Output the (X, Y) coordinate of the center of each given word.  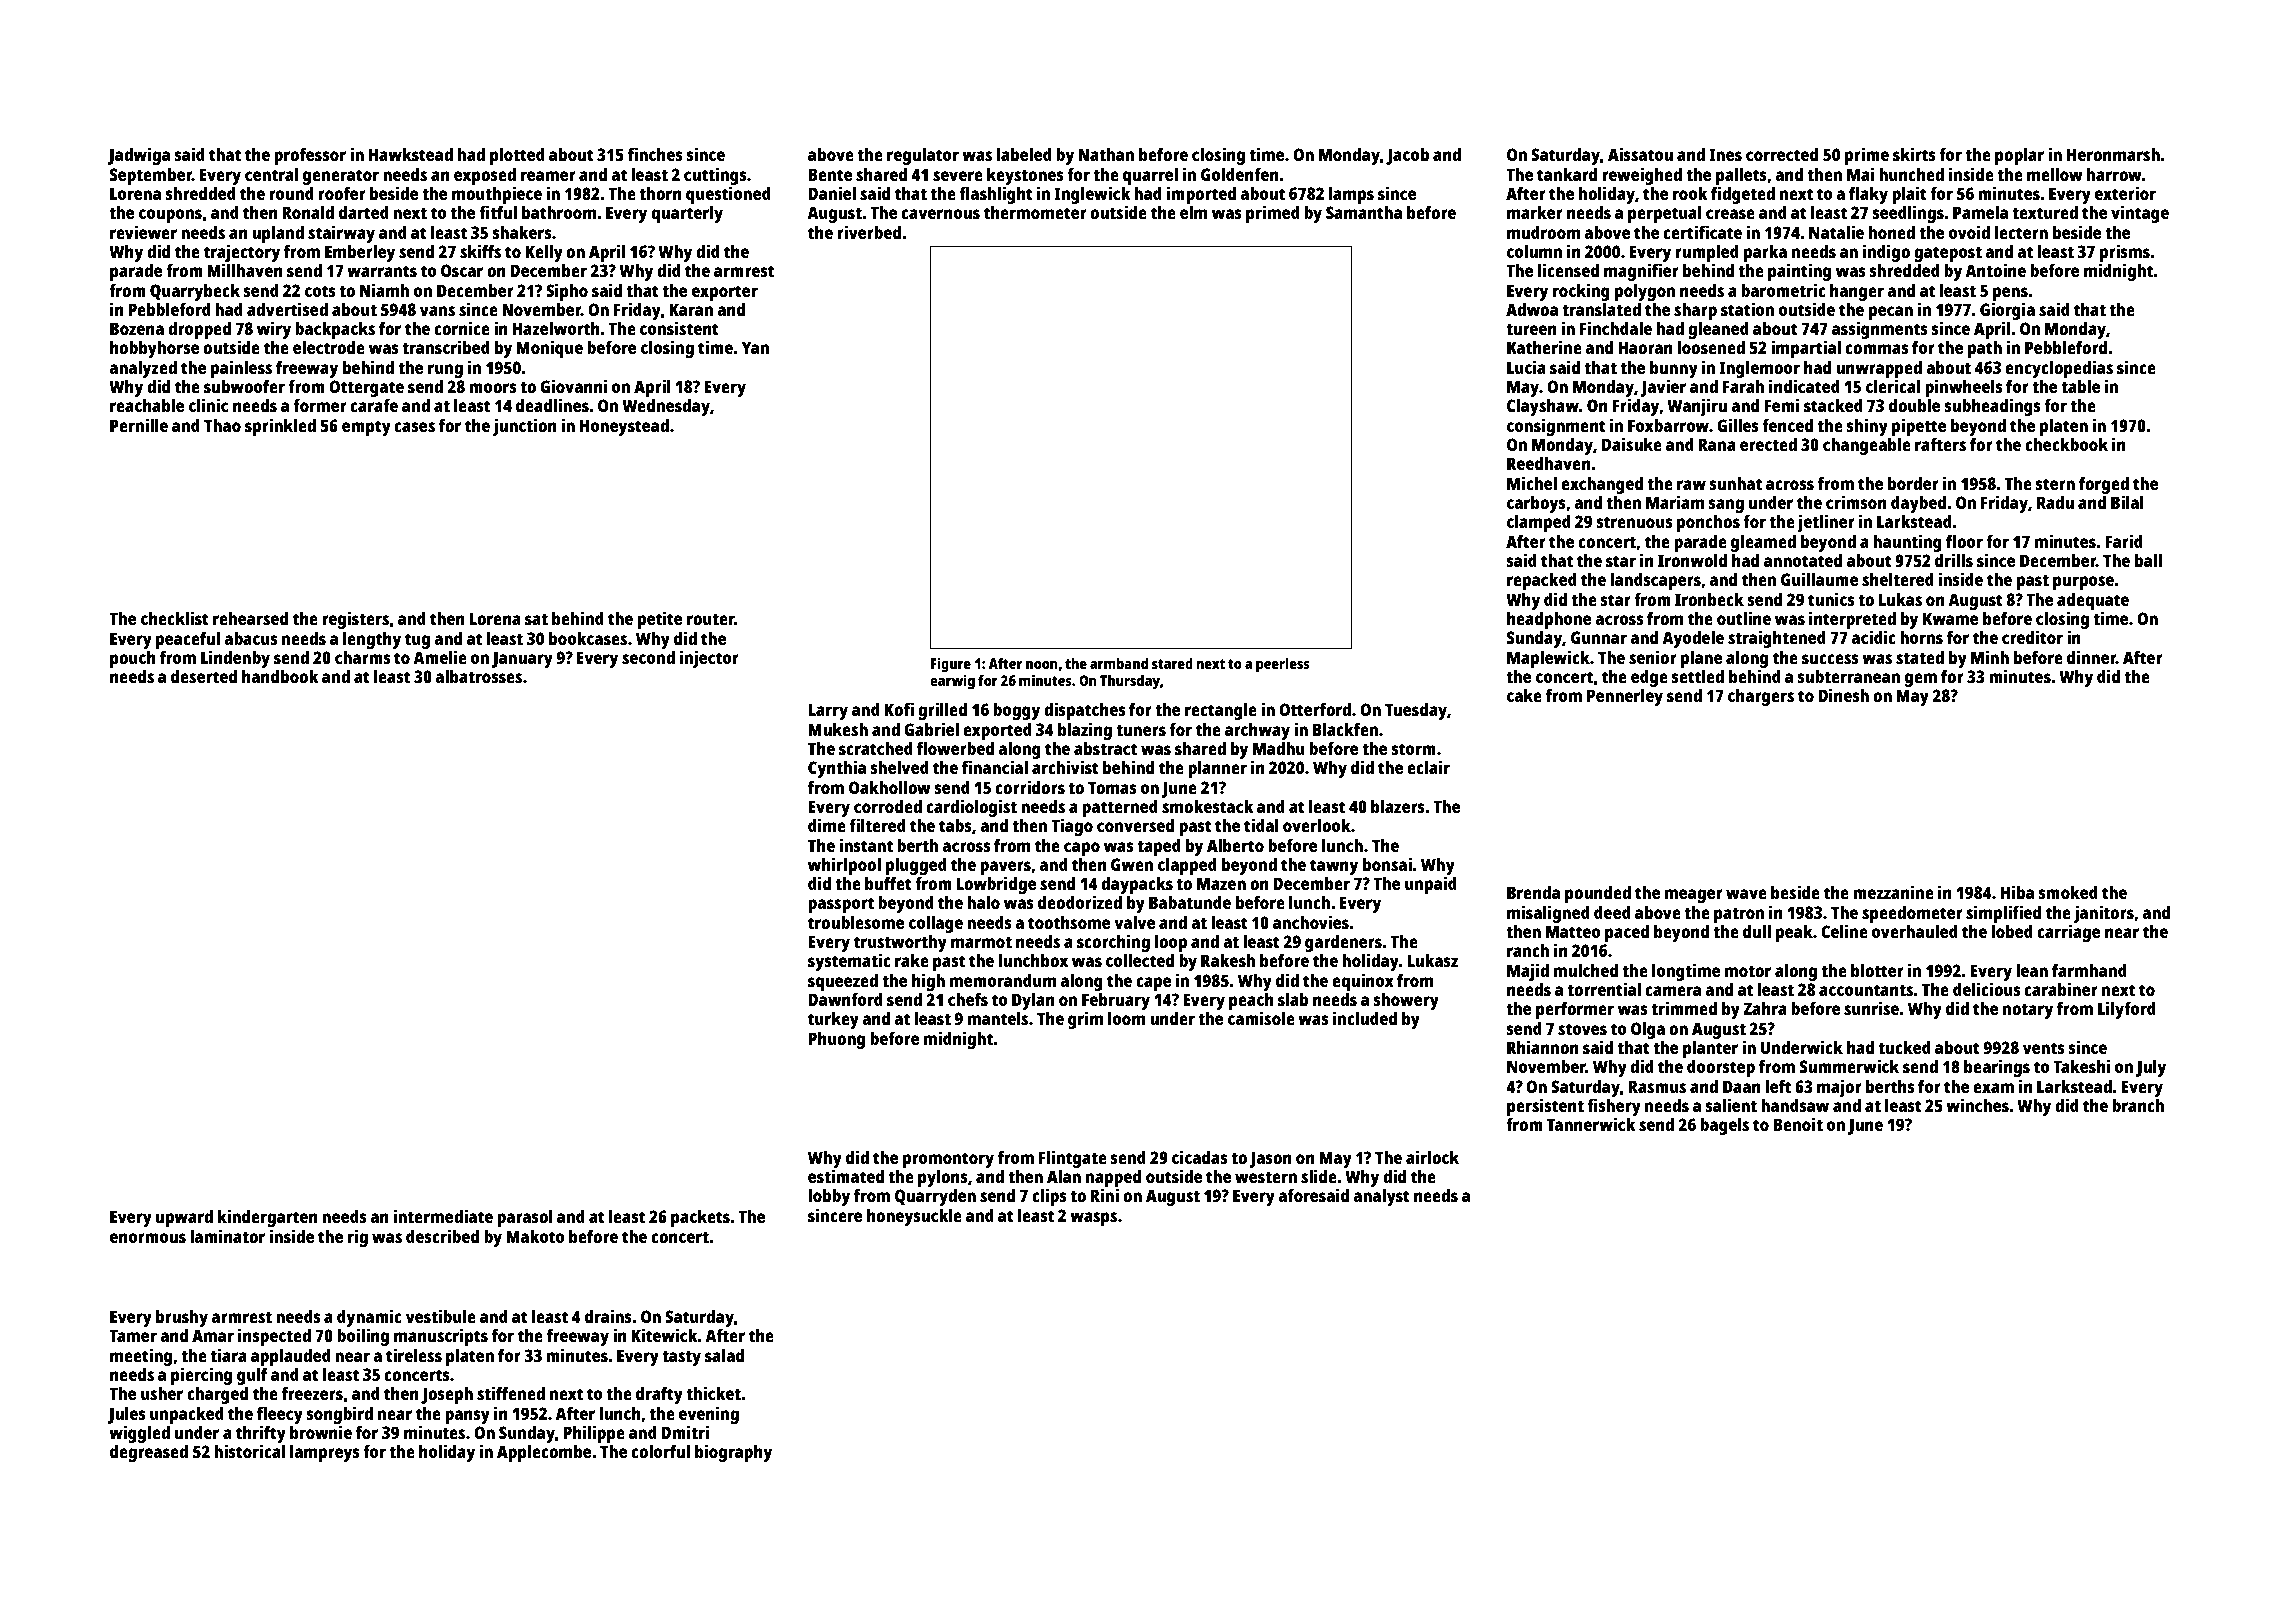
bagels (1724, 1126)
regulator (923, 156)
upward (184, 1218)
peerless (1283, 665)
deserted (204, 676)
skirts (1914, 154)
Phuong (836, 1040)
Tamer (133, 1335)
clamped (1539, 523)
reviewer (143, 232)
